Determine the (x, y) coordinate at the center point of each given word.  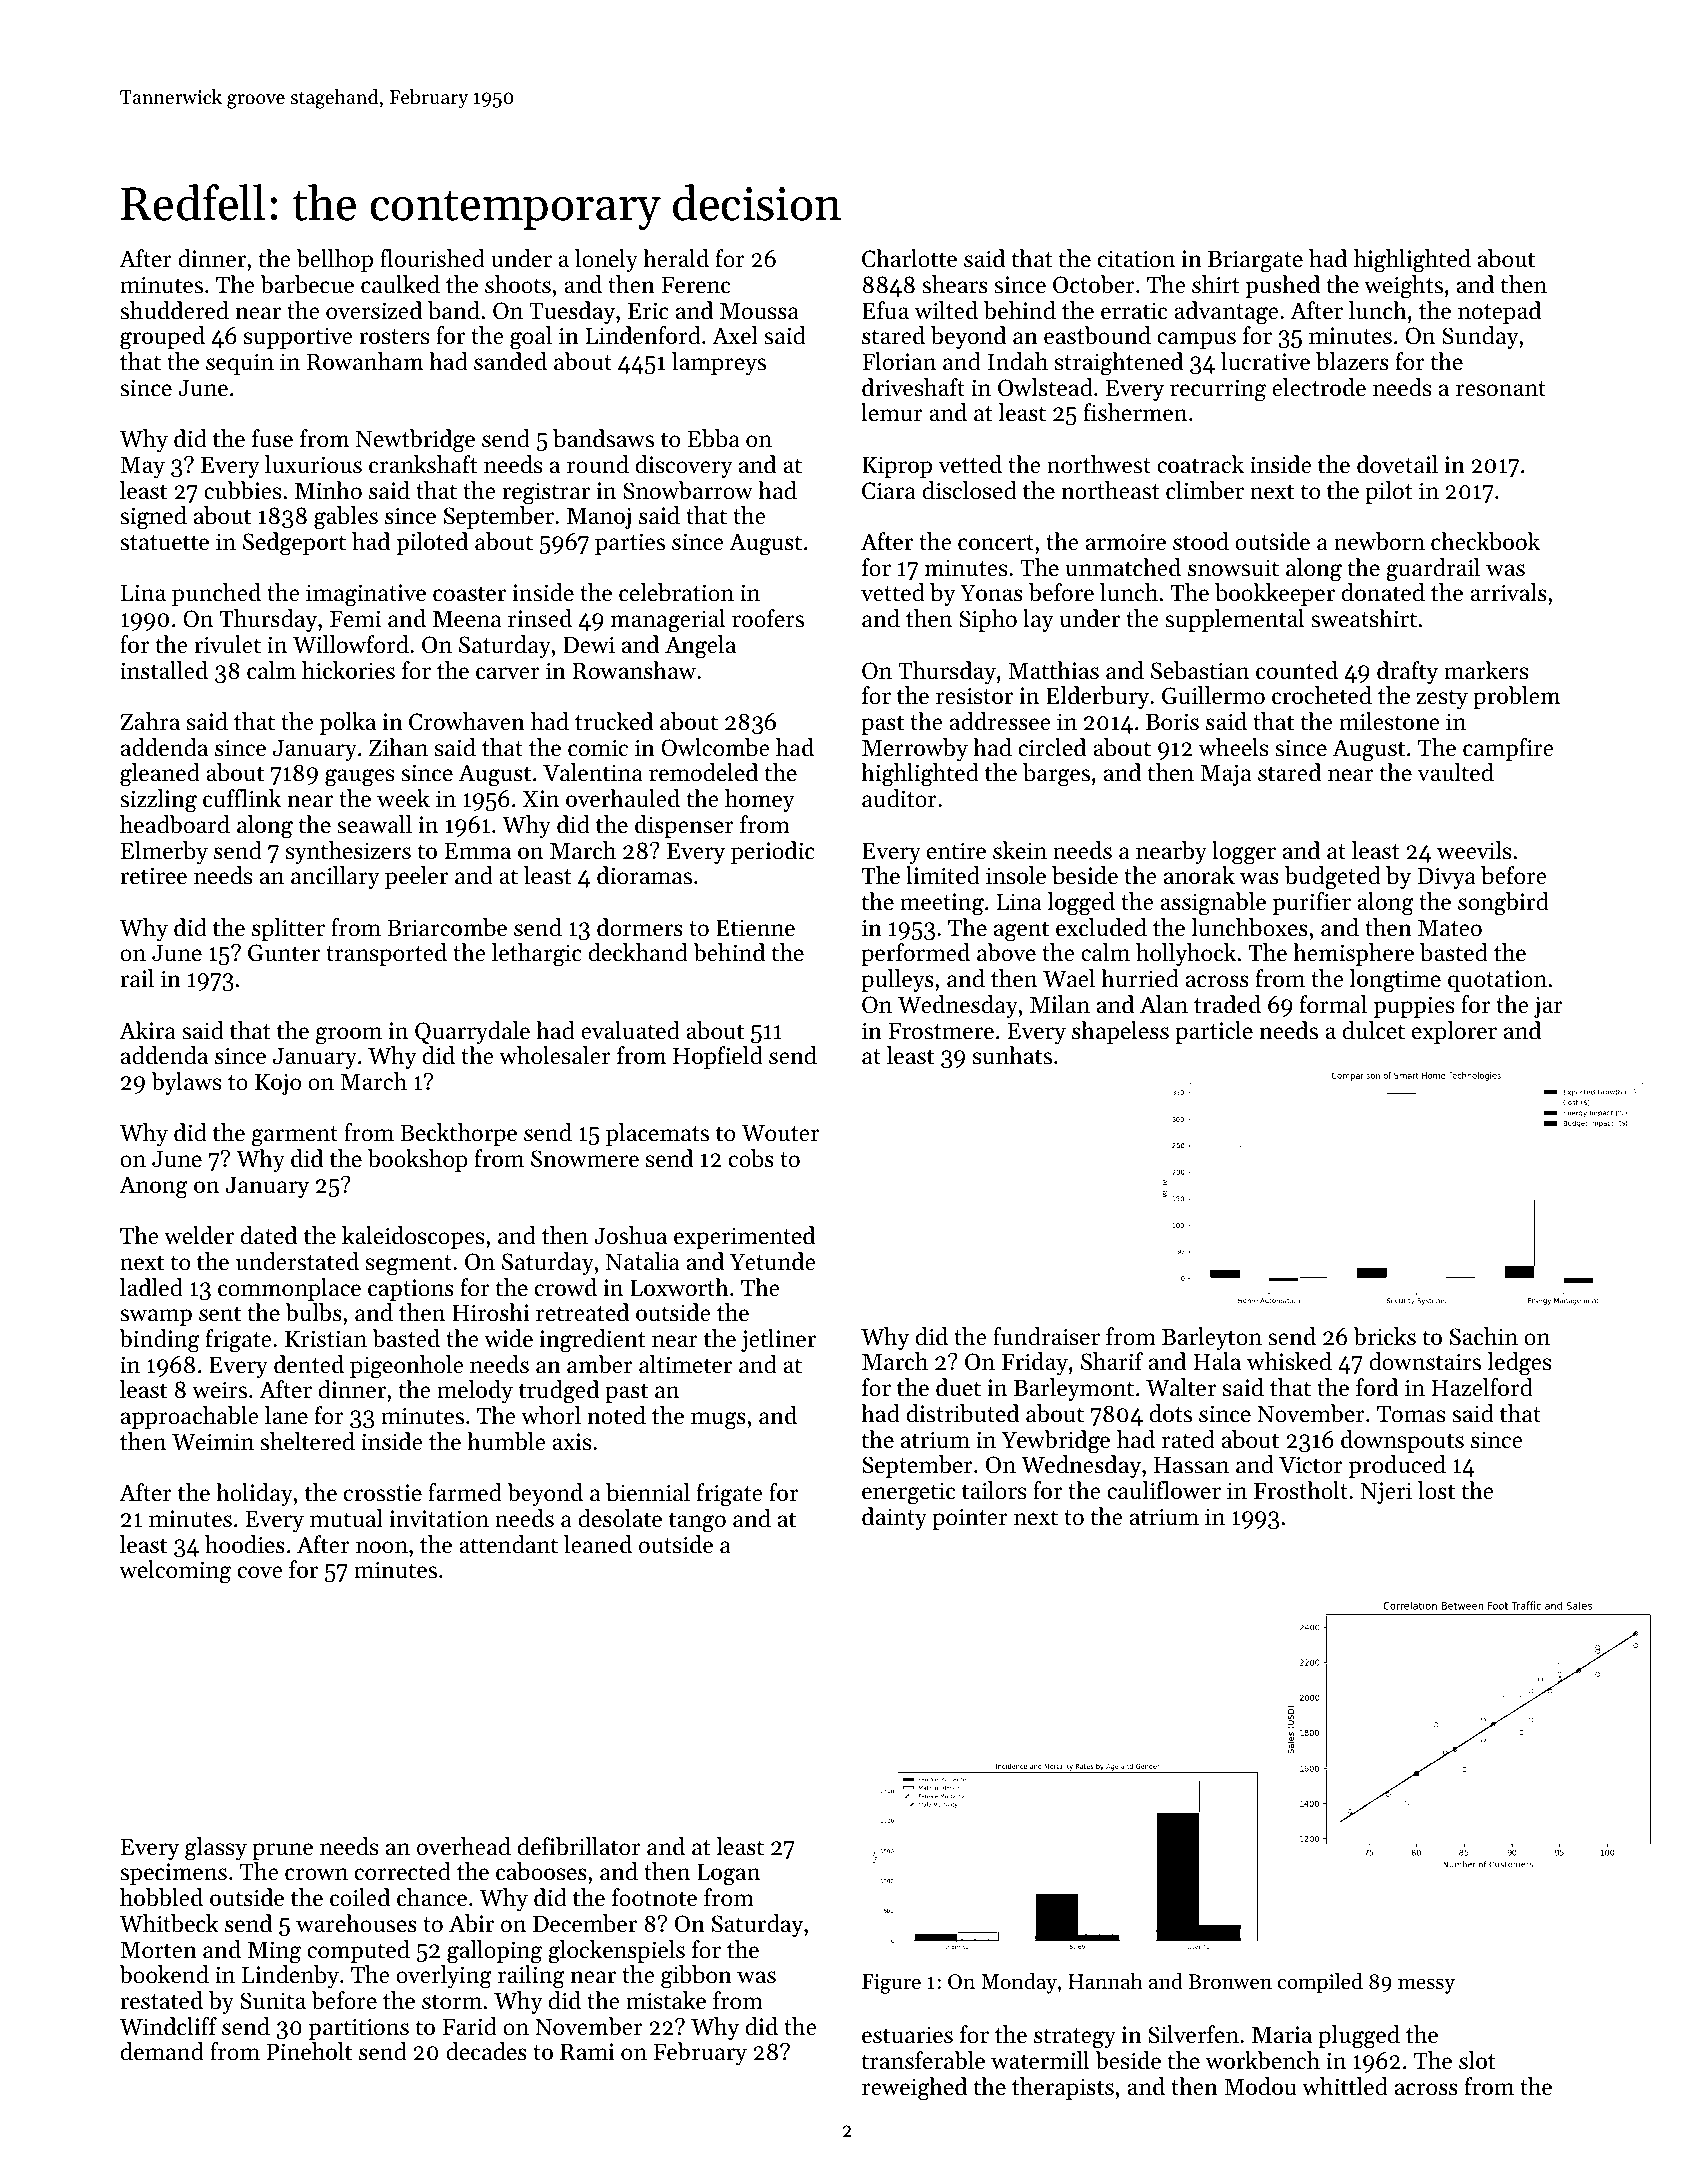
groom (349, 1036)
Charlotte (909, 258)
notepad (1499, 312)
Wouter (780, 1133)
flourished (432, 258)
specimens (173, 1874)
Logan (728, 1875)
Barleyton (1212, 1338)
